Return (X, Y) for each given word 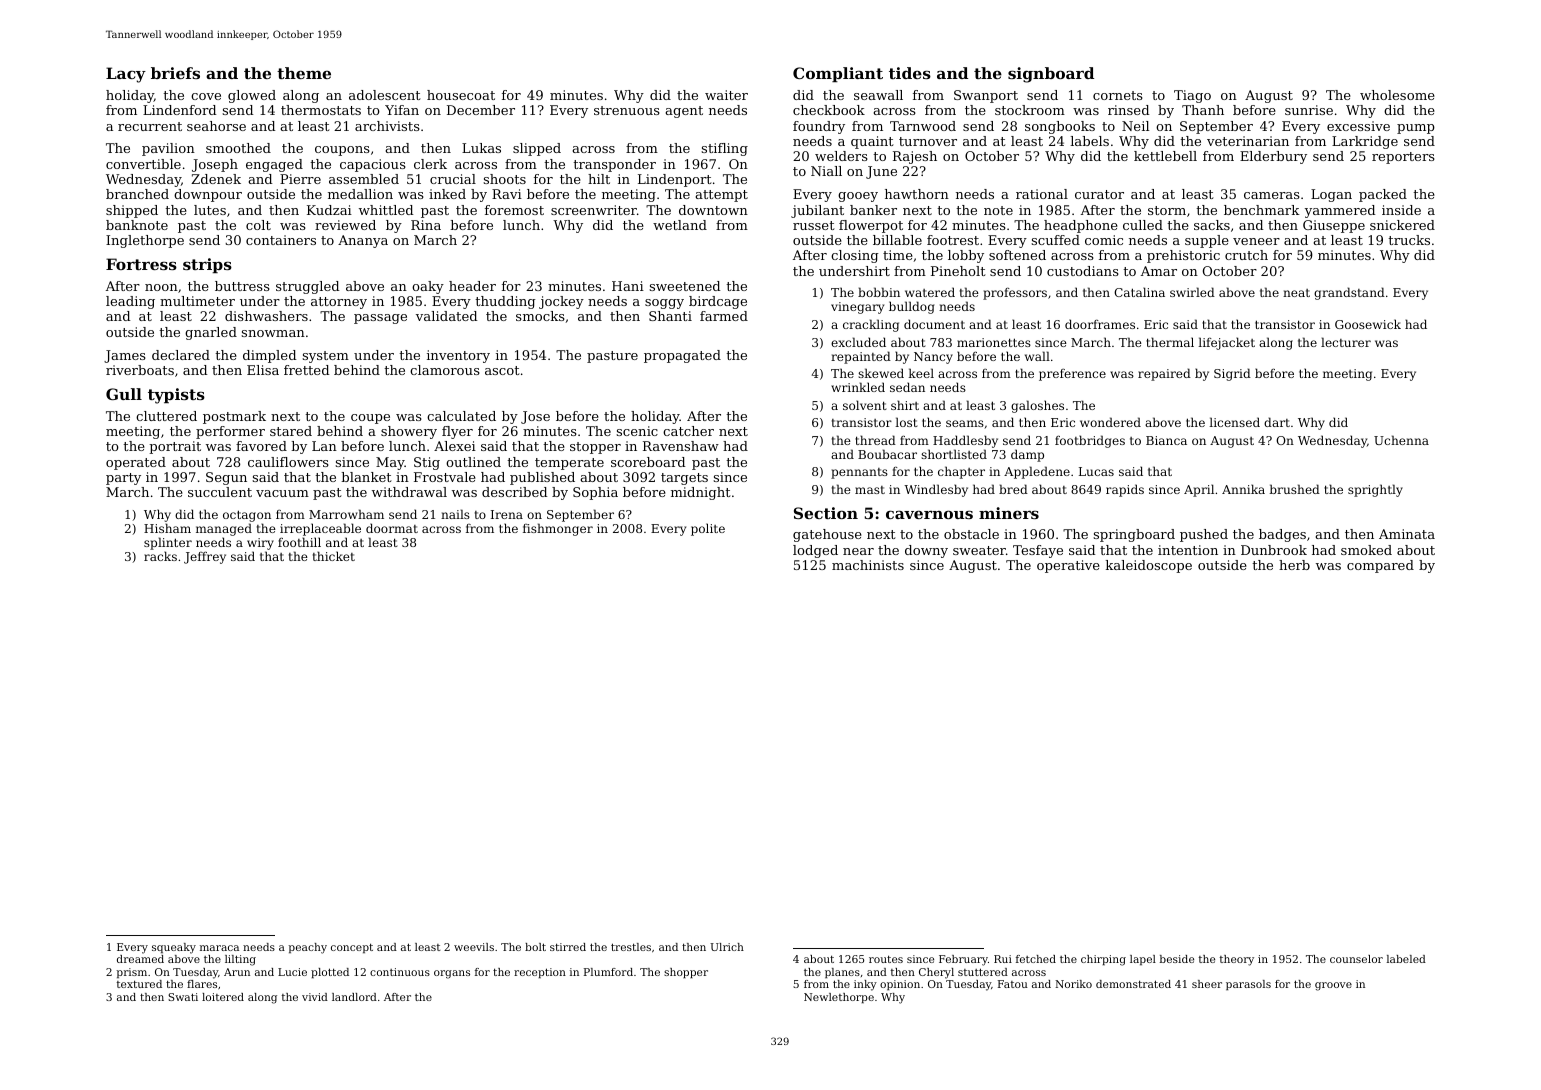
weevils (474, 947)
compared (1380, 566)
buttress (242, 286)
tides (910, 73)
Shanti (670, 316)
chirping (1103, 960)
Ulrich (727, 947)
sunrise (1309, 110)
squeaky (174, 948)
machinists (868, 565)
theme (304, 73)
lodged (815, 551)
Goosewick (1368, 324)
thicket (334, 556)
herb (1294, 565)
